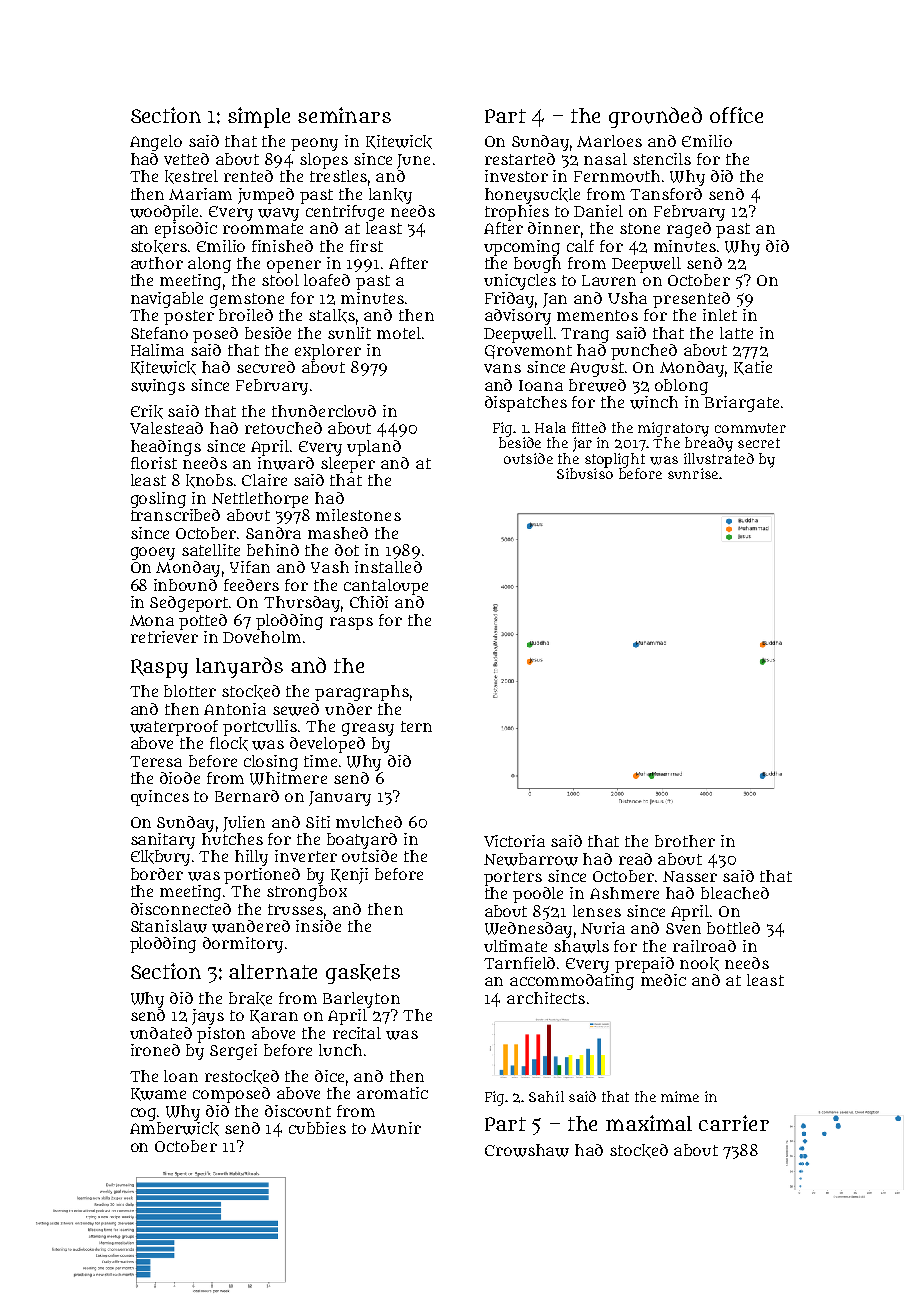 Image resolution: width=924 pixels, height=1314 pixels. Describe the element at coordinates (693, 473) in the screenshot. I see `sunrise` at that location.
